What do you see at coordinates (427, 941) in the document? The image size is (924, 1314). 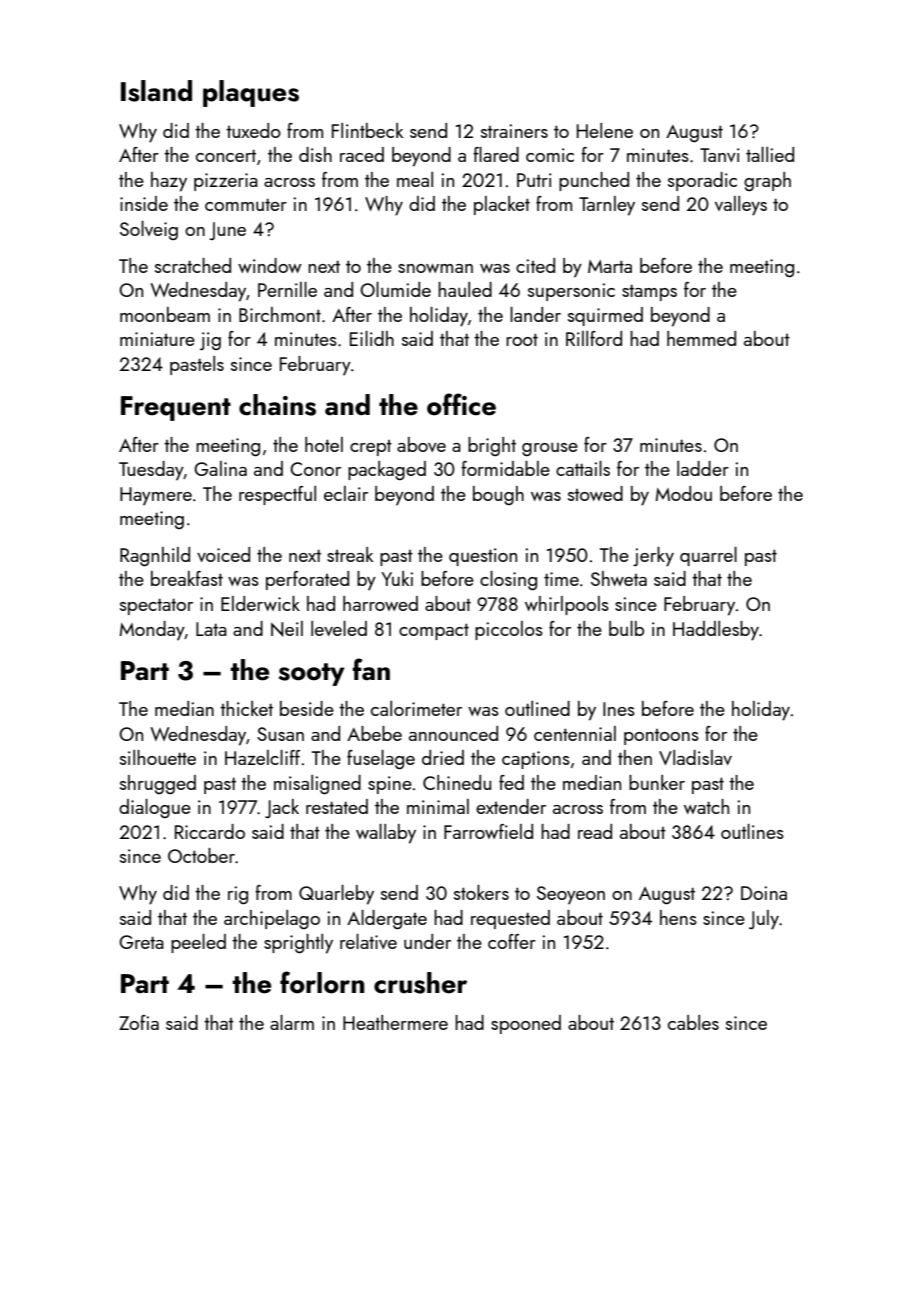 I see `under` at bounding box center [427, 941].
